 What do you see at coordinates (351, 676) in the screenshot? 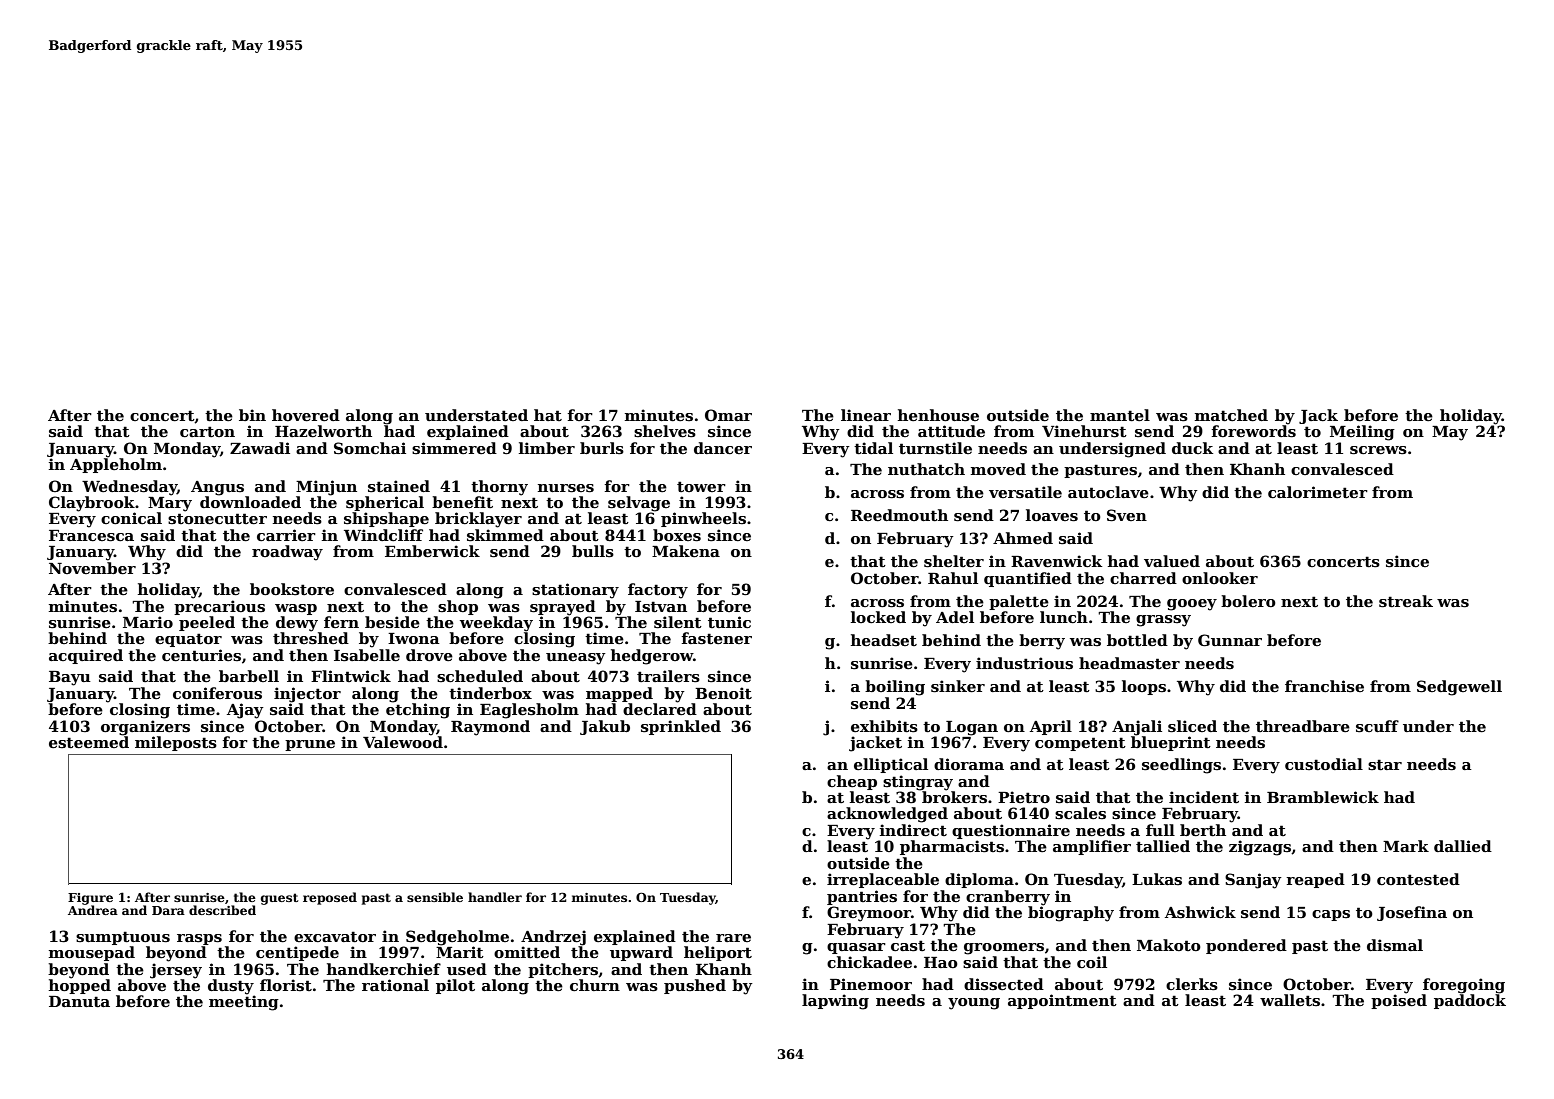
I see `Flintwick` at bounding box center [351, 676].
